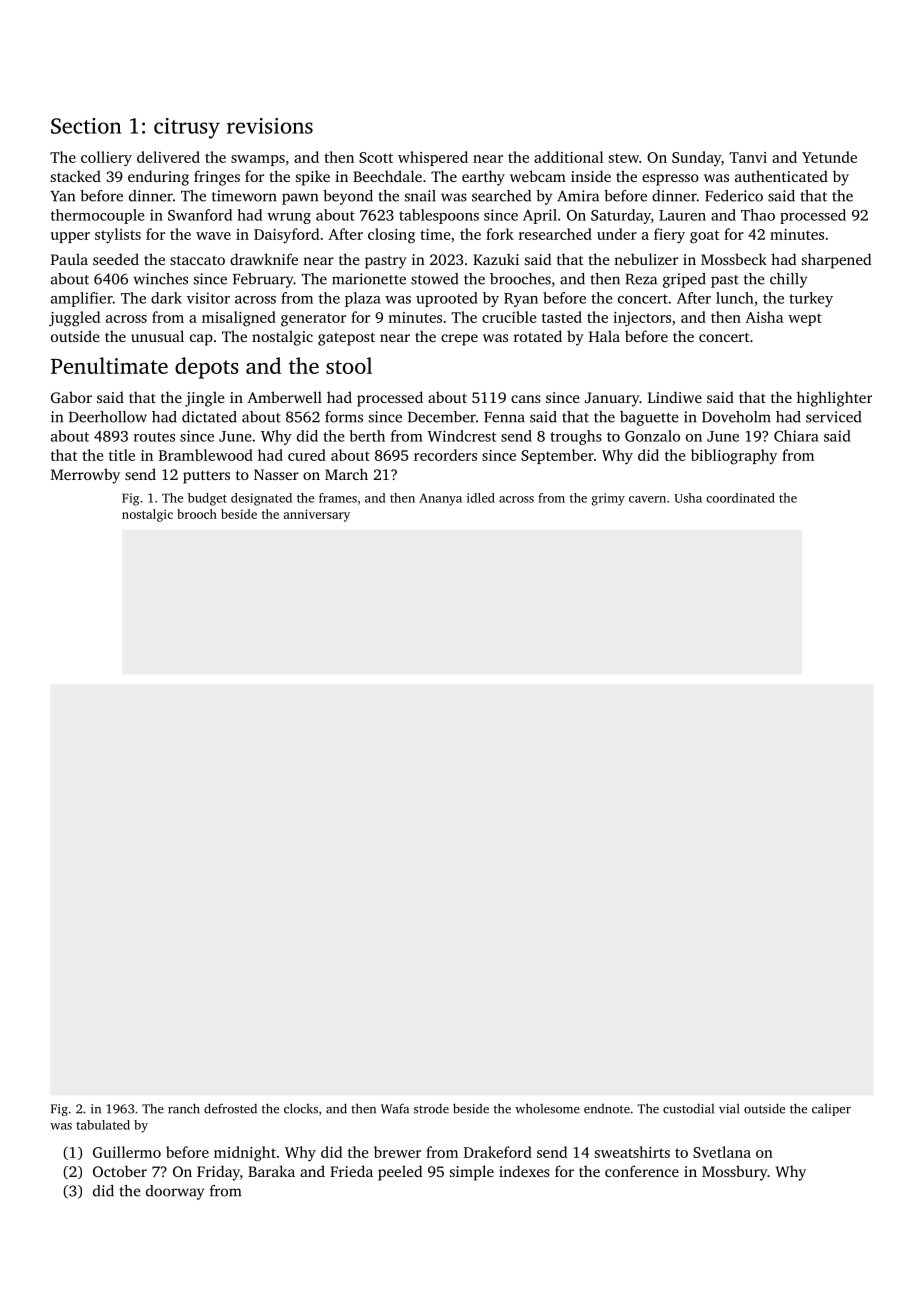  I want to click on Ryan, so click(521, 300).
